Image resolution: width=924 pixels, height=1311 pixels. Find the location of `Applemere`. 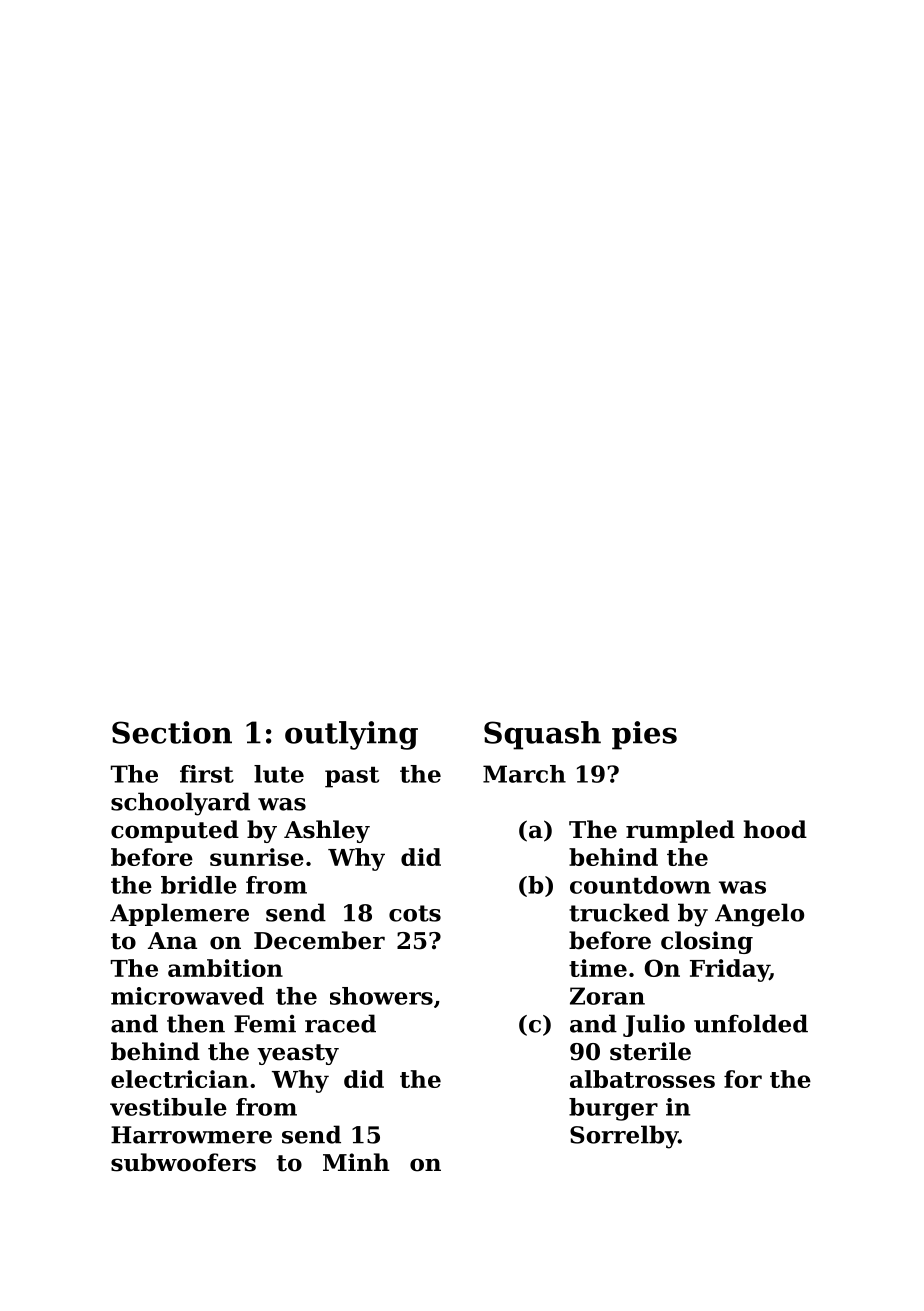

Applemere is located at coordinates (179, 914).
